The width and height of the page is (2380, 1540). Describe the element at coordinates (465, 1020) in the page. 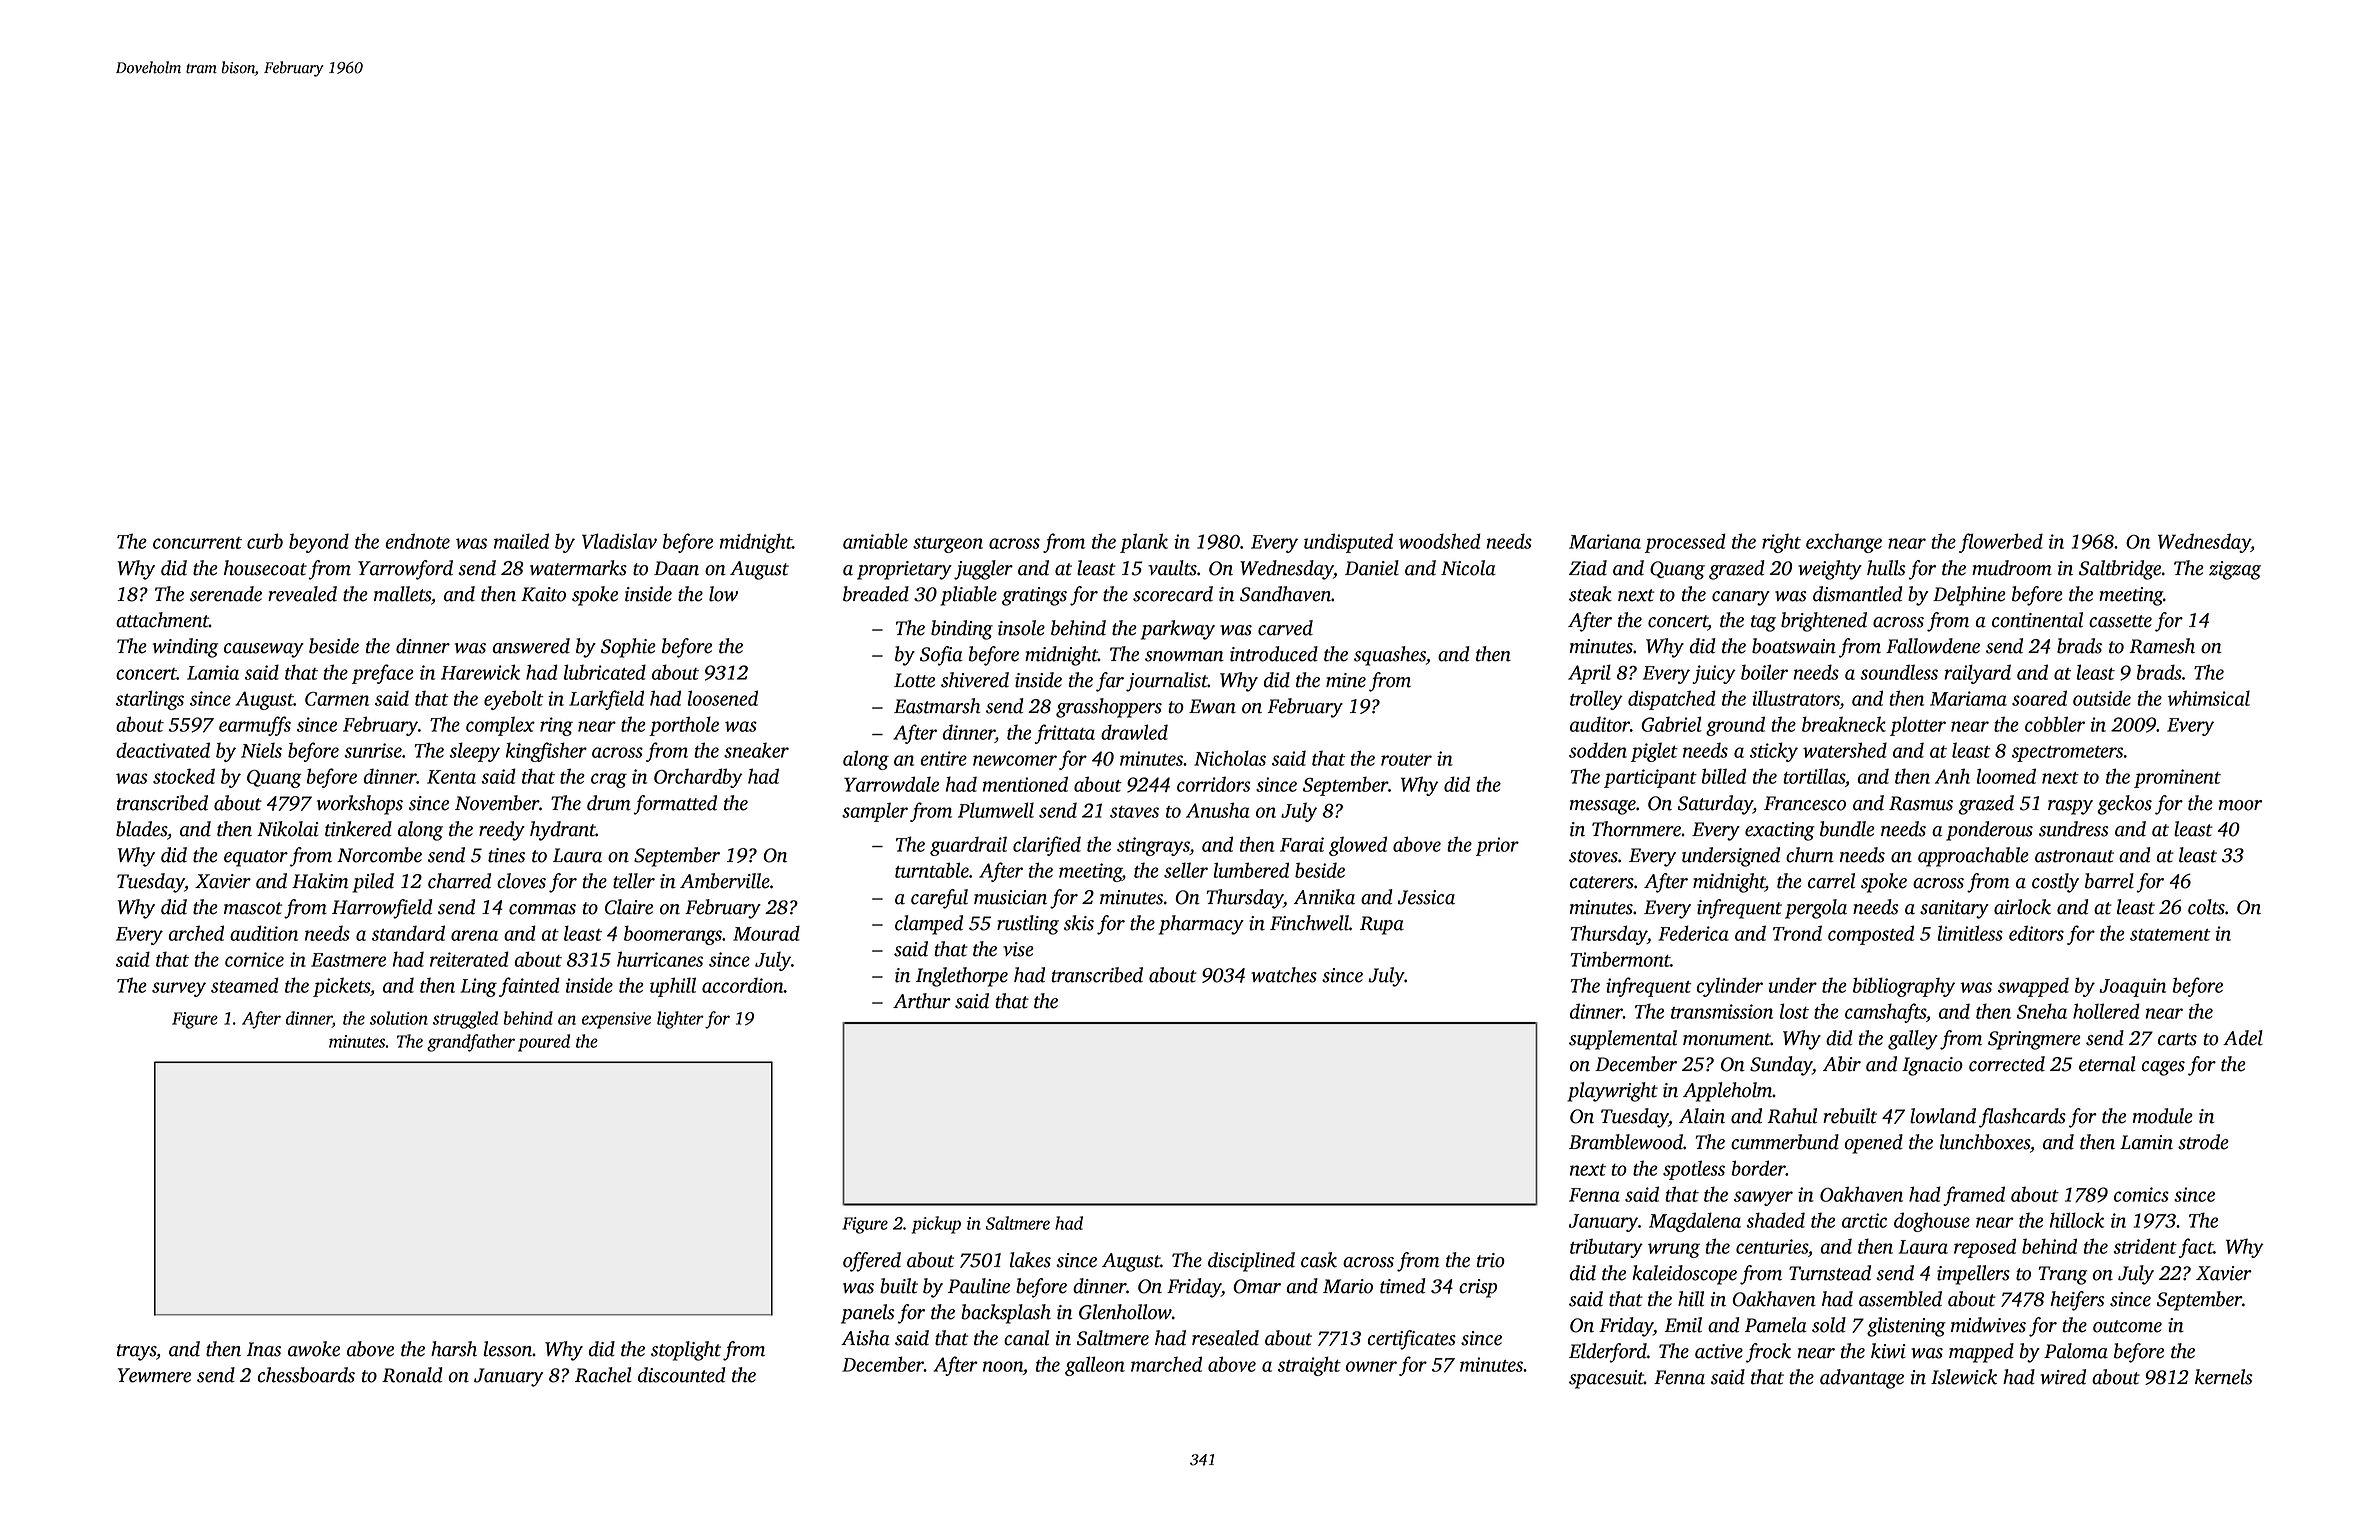

I see `struggled` at that location.
